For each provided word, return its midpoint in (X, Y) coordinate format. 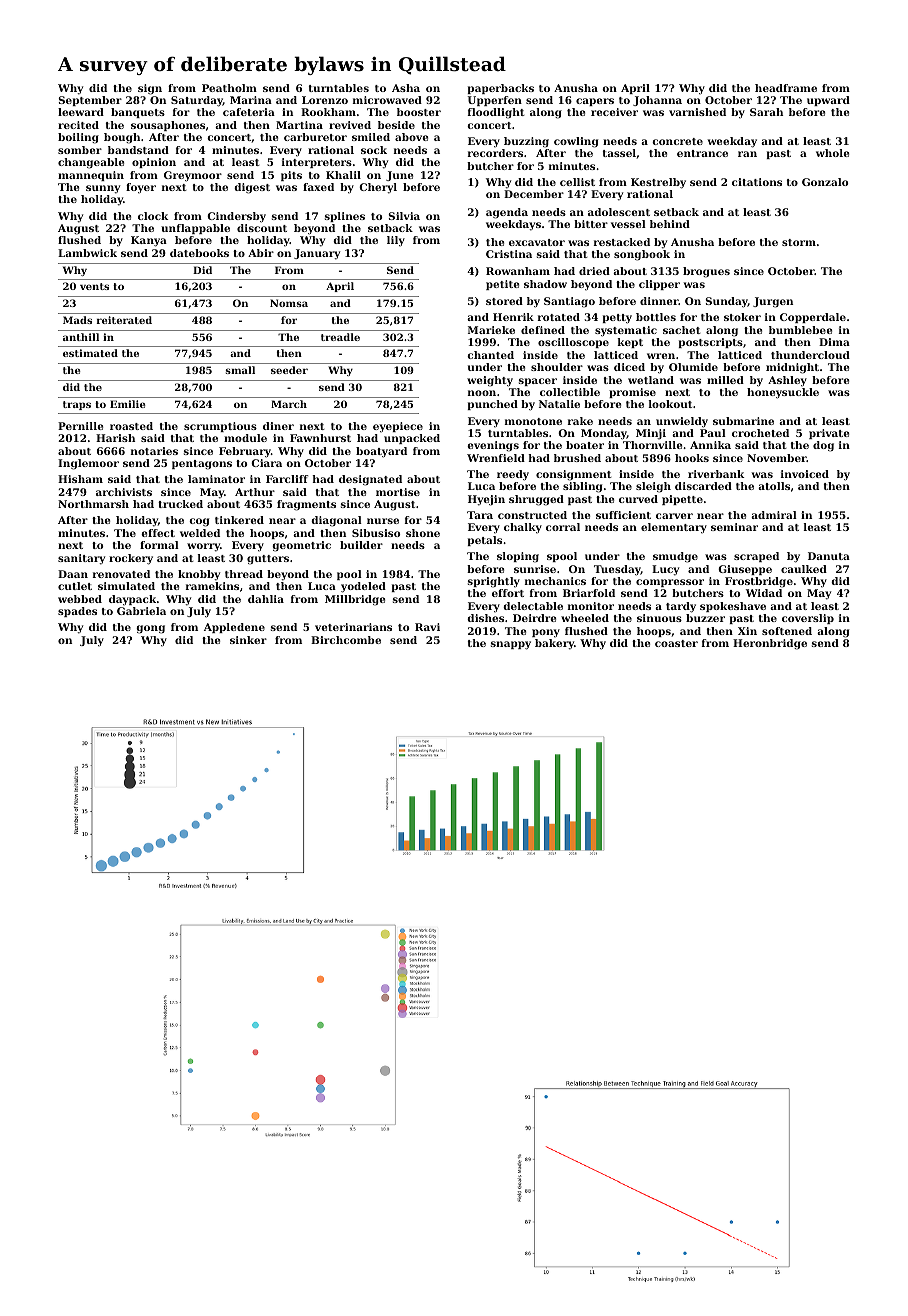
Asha (406, 88)
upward (828, 101)
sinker (248, 640)
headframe (786, 88)
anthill (81, 337)
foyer (141, 188)
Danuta (829, 556)
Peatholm (229, 88)
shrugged (536, 500)
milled (725, 380)
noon (482, 393)
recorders (495, 153)
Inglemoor (88, 464)
